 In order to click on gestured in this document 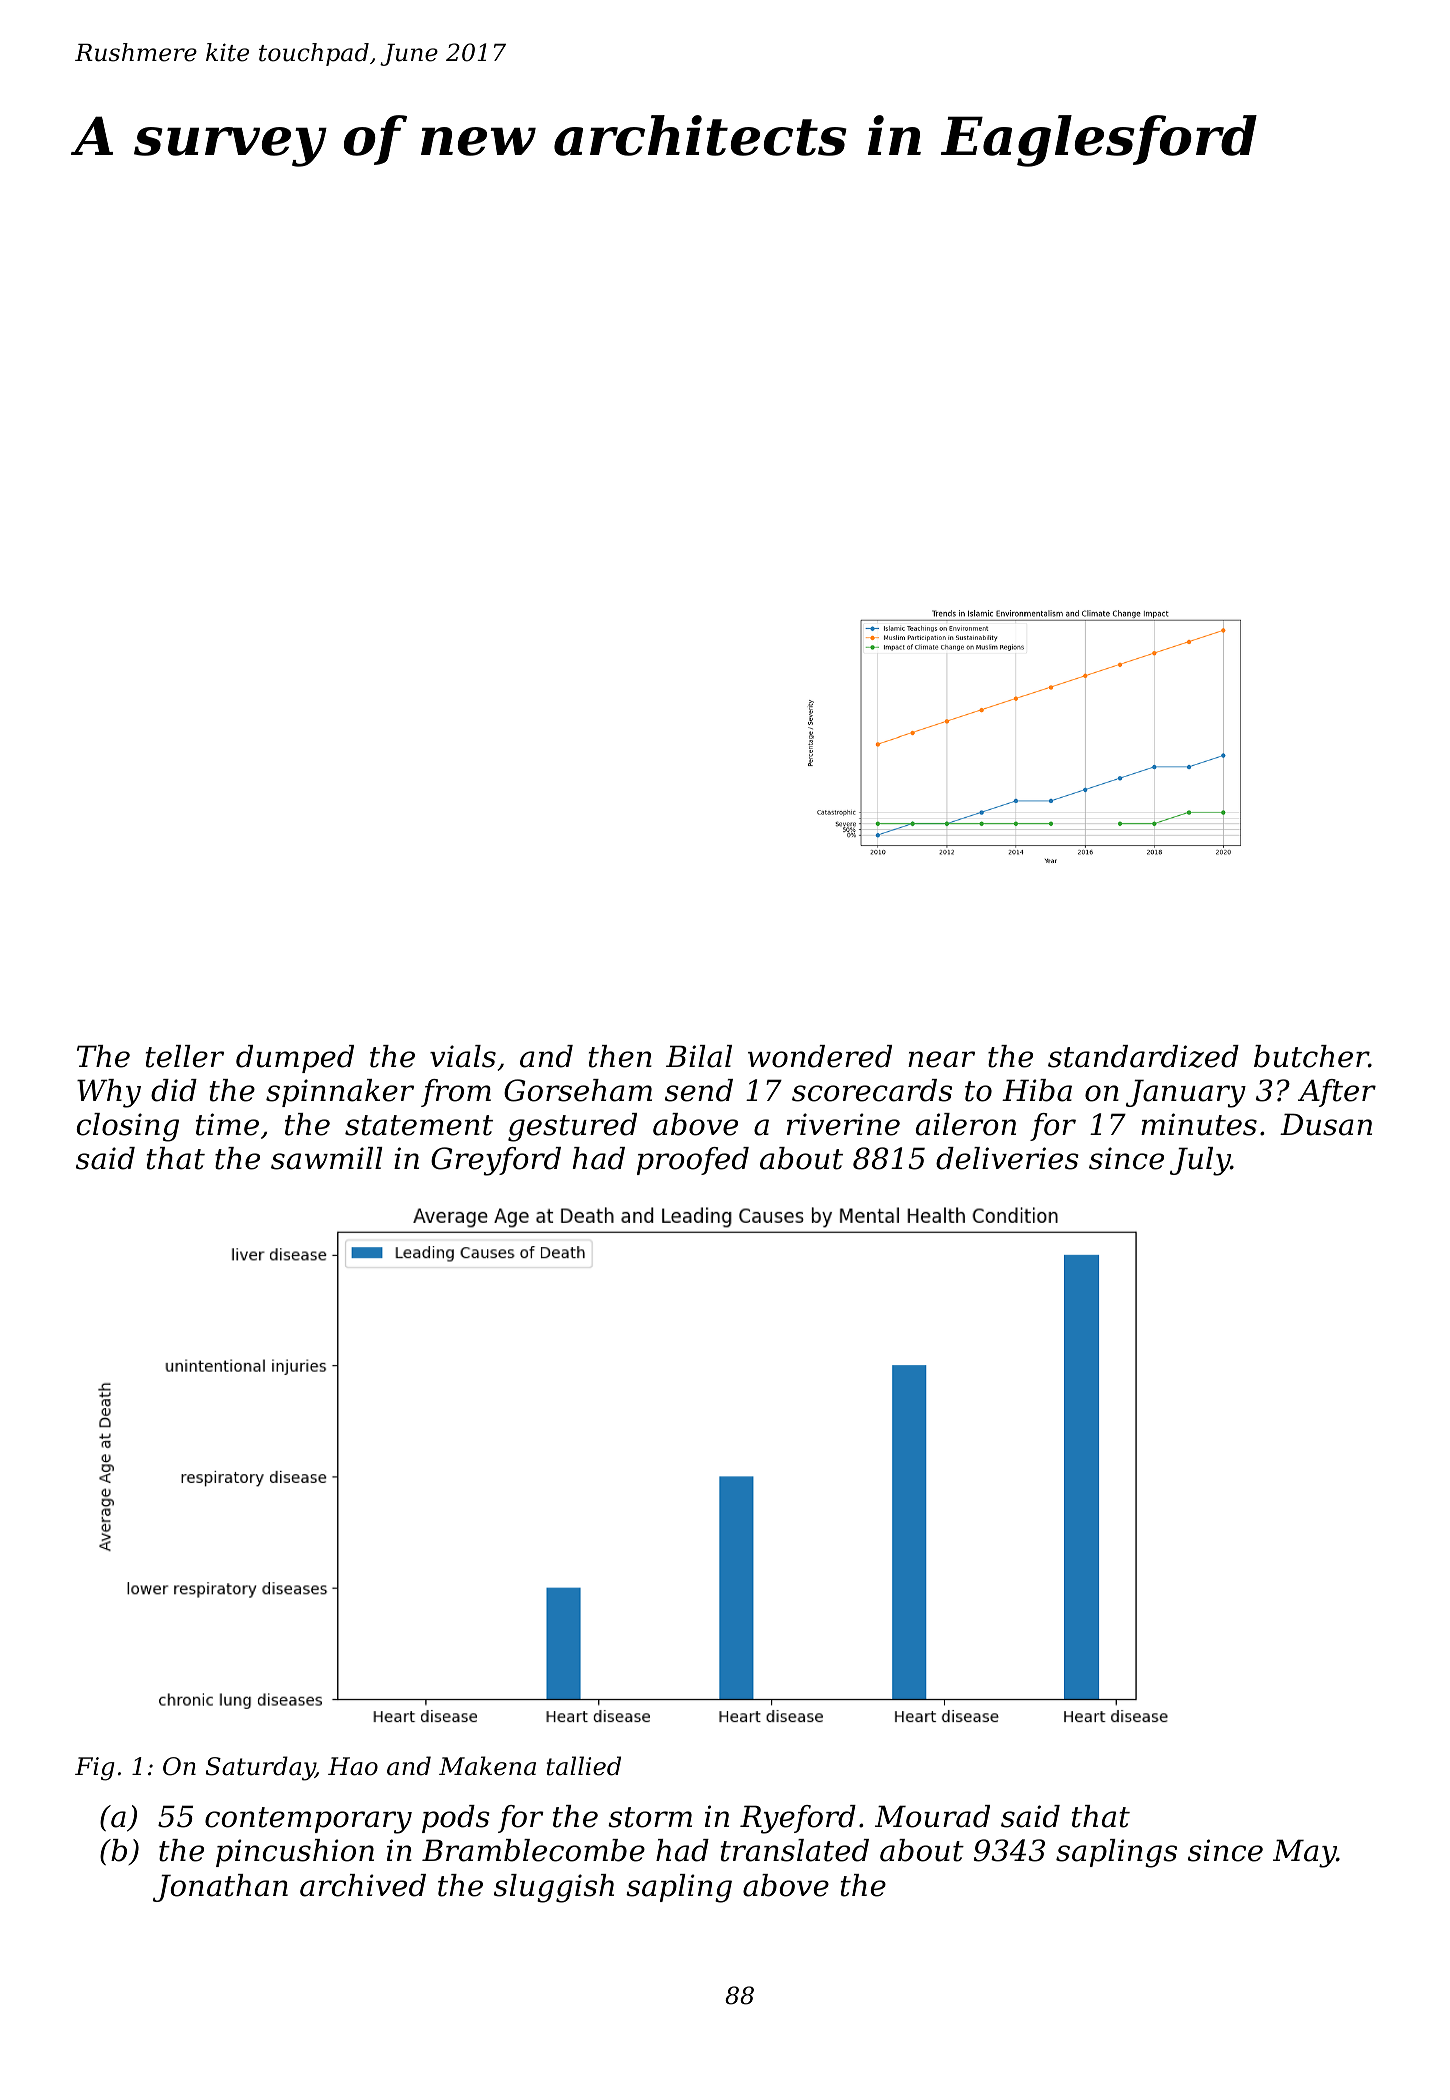, I will do `click(572, 1127)`.
